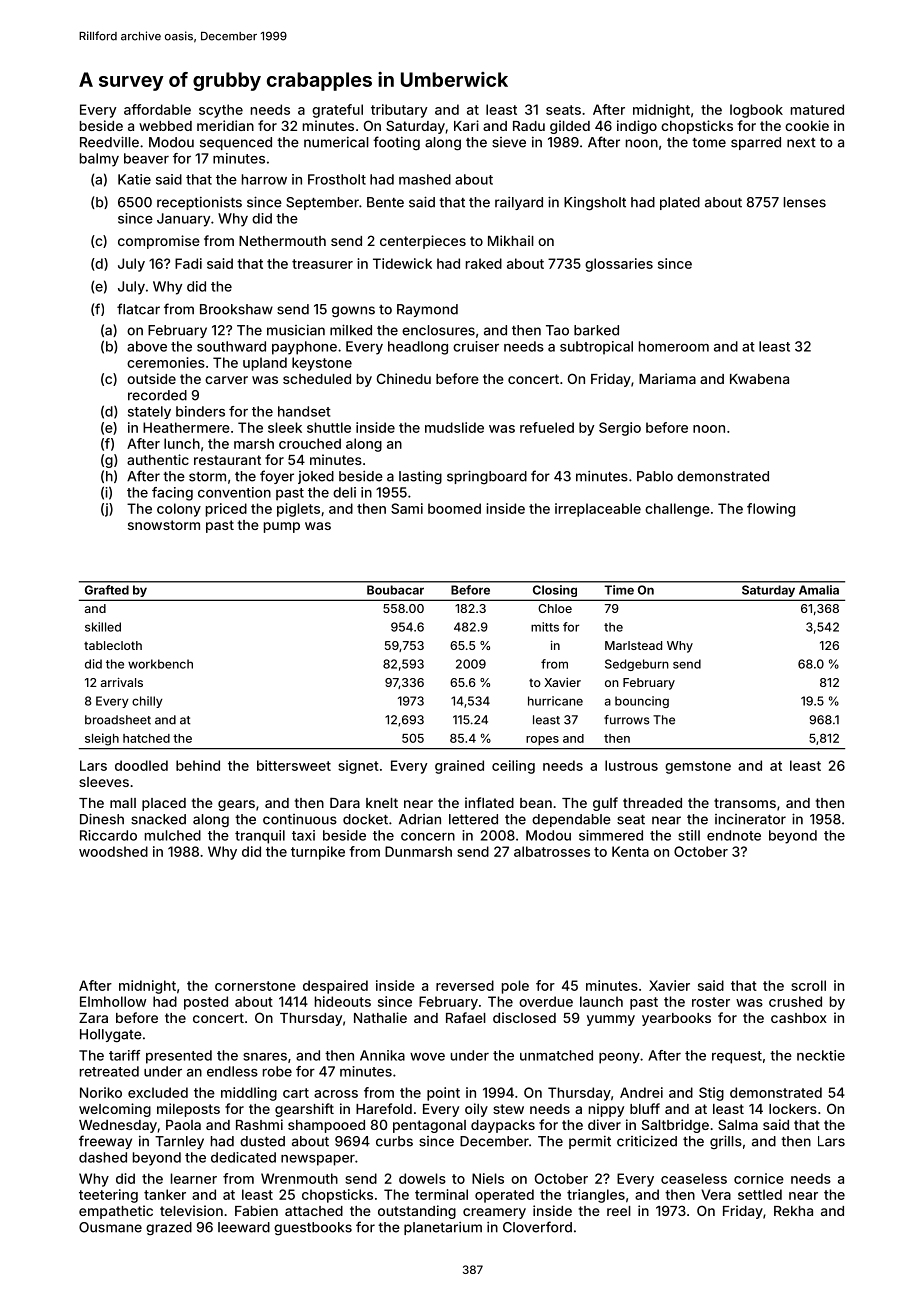  Describe the element at coordinates (404, 378) in the page. I see `Chinedu` at that location.
